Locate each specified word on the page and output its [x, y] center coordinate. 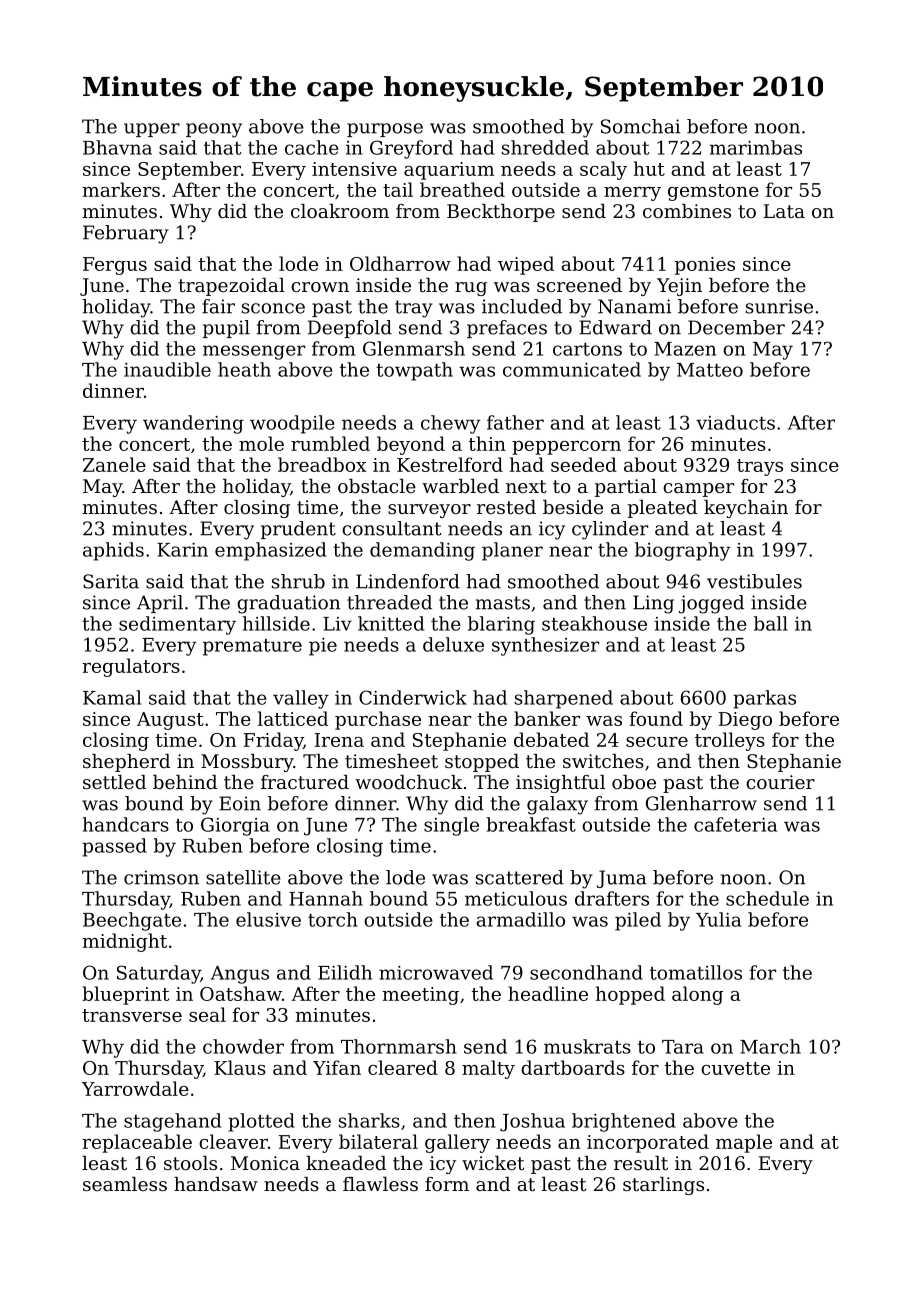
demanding [422, 551]
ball [771, 623]
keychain [746, 509]
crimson [161, 877]
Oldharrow [400, 263]
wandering [193, 424]
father [515, 422]
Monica [265, 1163]
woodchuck [408, 782]
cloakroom [340, 211]
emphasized [270, 551]
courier [780, 782]
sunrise [779, 306]
